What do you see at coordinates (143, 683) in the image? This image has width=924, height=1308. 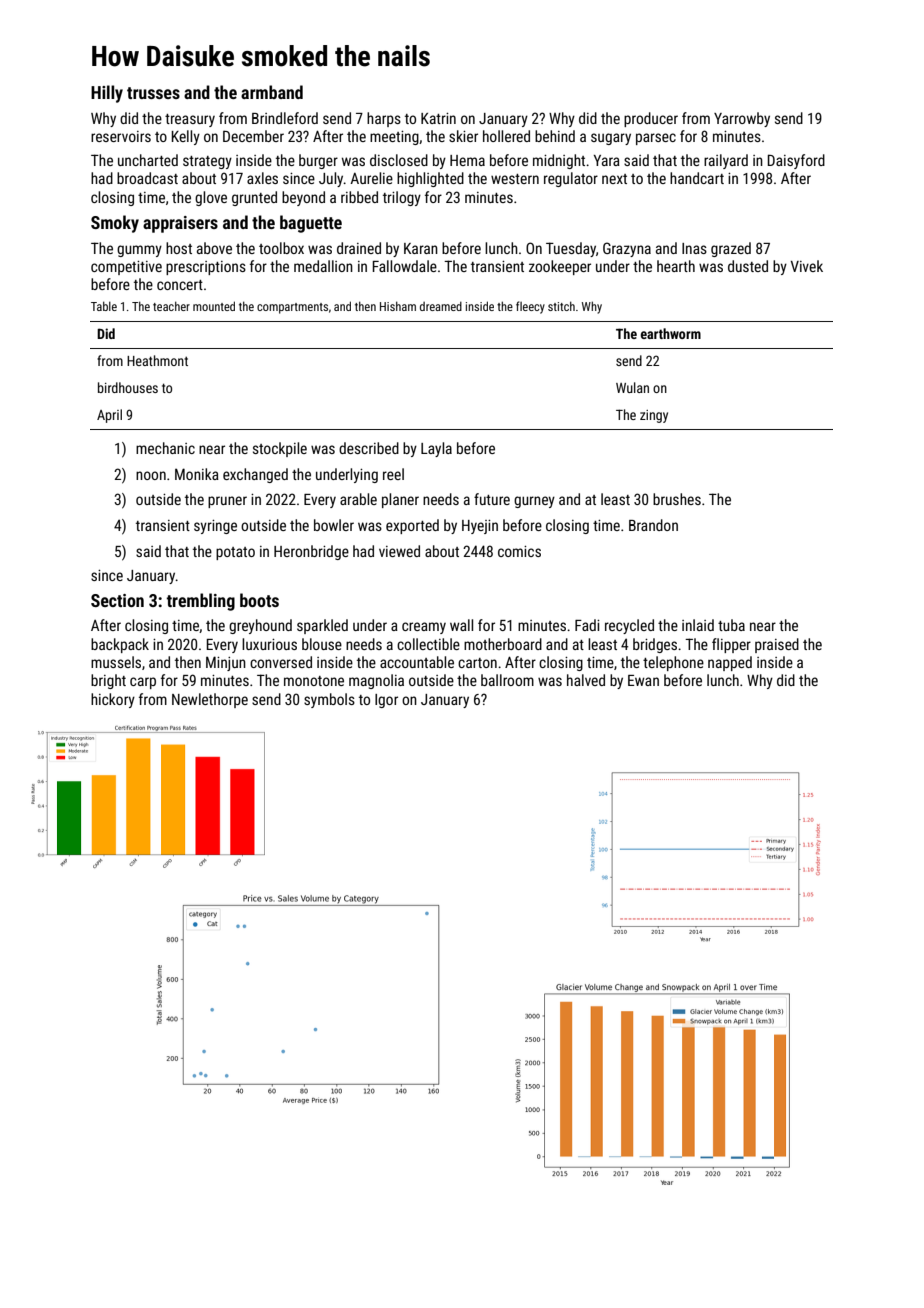 I see `carp` at bounding box center [143, 683].
